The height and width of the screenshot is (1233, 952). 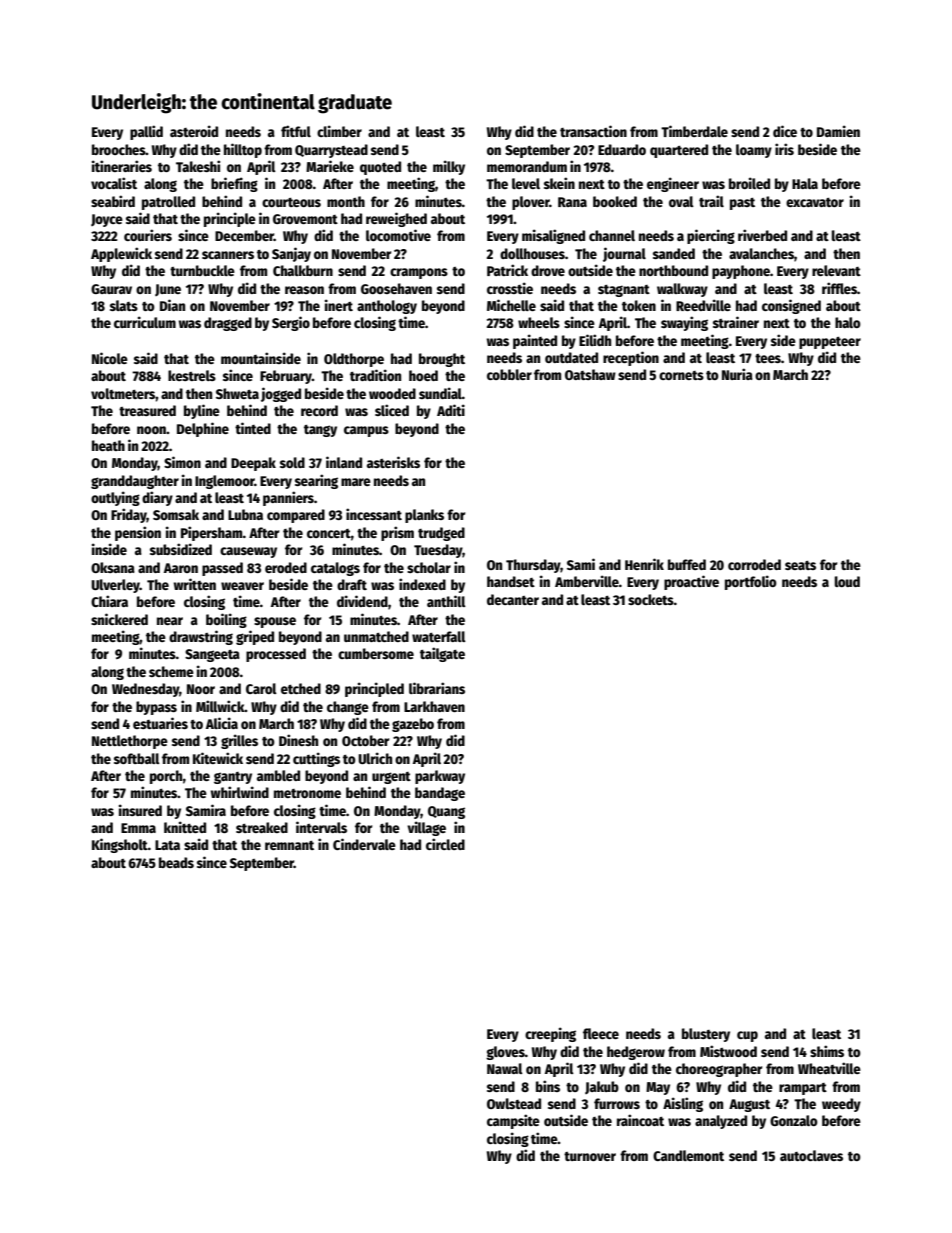 What do you see at coordinates (113, 201) in the screenshot?
I see `seabird` at bounding box center [113, 201].
